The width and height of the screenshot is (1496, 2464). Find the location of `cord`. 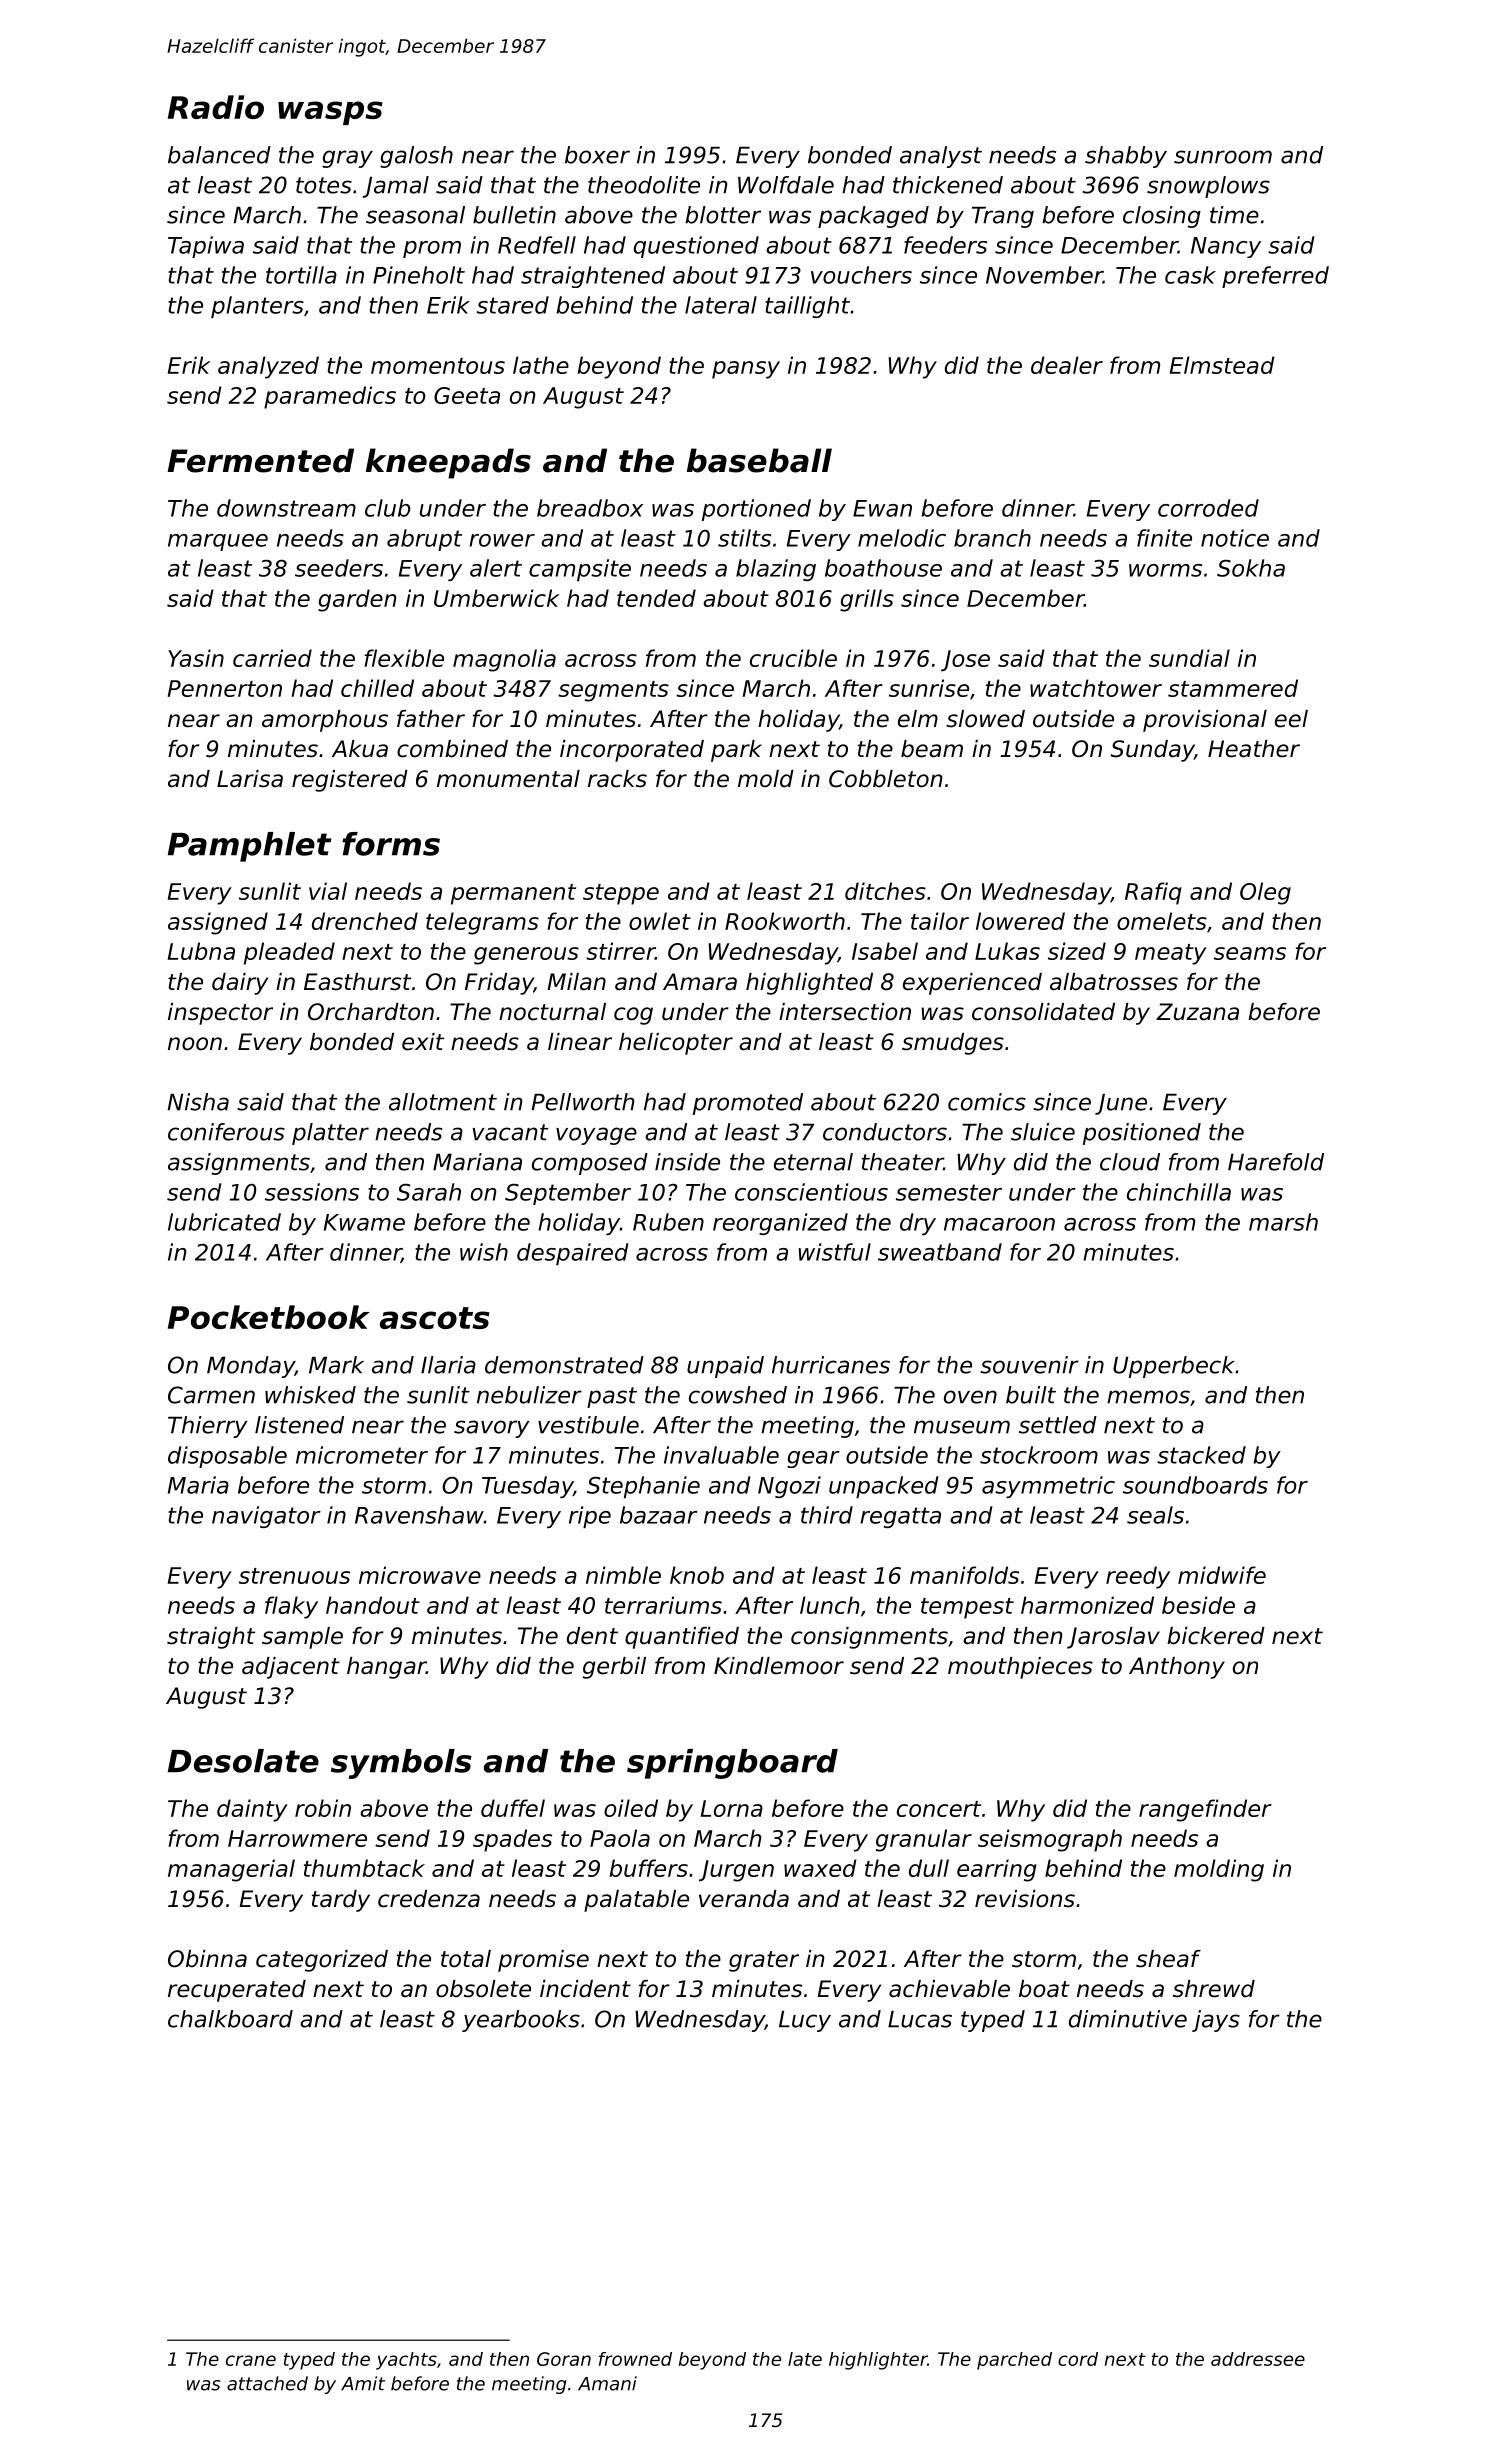

cord is located at coordinates (1078, 2359).
